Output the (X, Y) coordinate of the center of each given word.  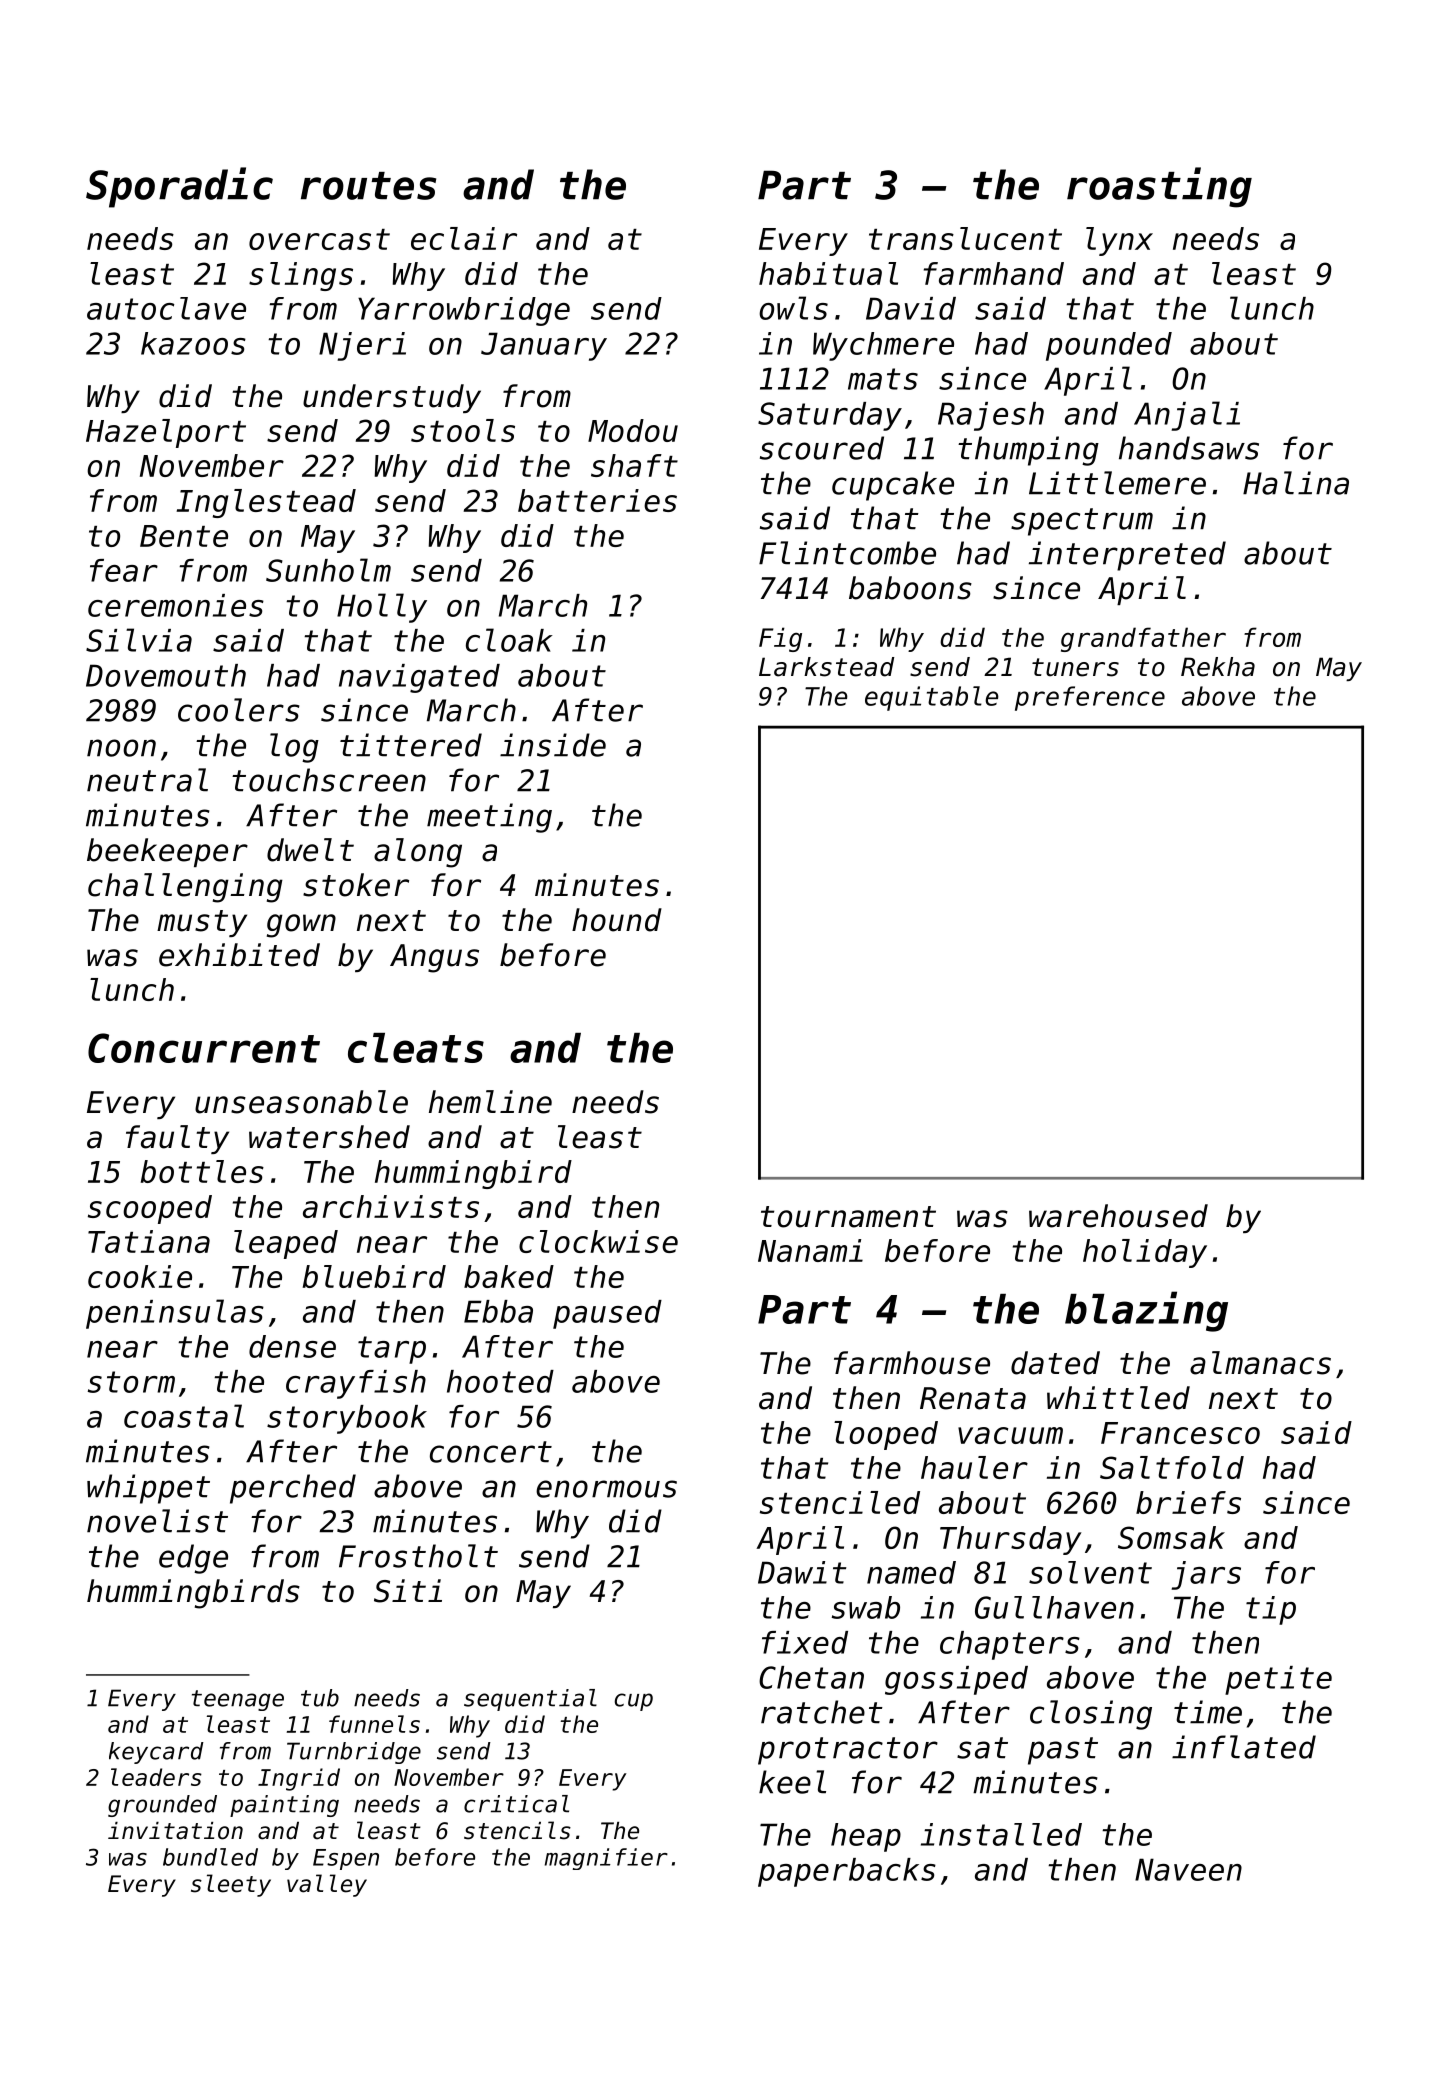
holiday (1145, 1253)
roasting (1159, 187)
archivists (391, 1206)
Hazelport (166, 433)
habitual (828, 273)
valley (327, 1885)
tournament (848, 1217)
